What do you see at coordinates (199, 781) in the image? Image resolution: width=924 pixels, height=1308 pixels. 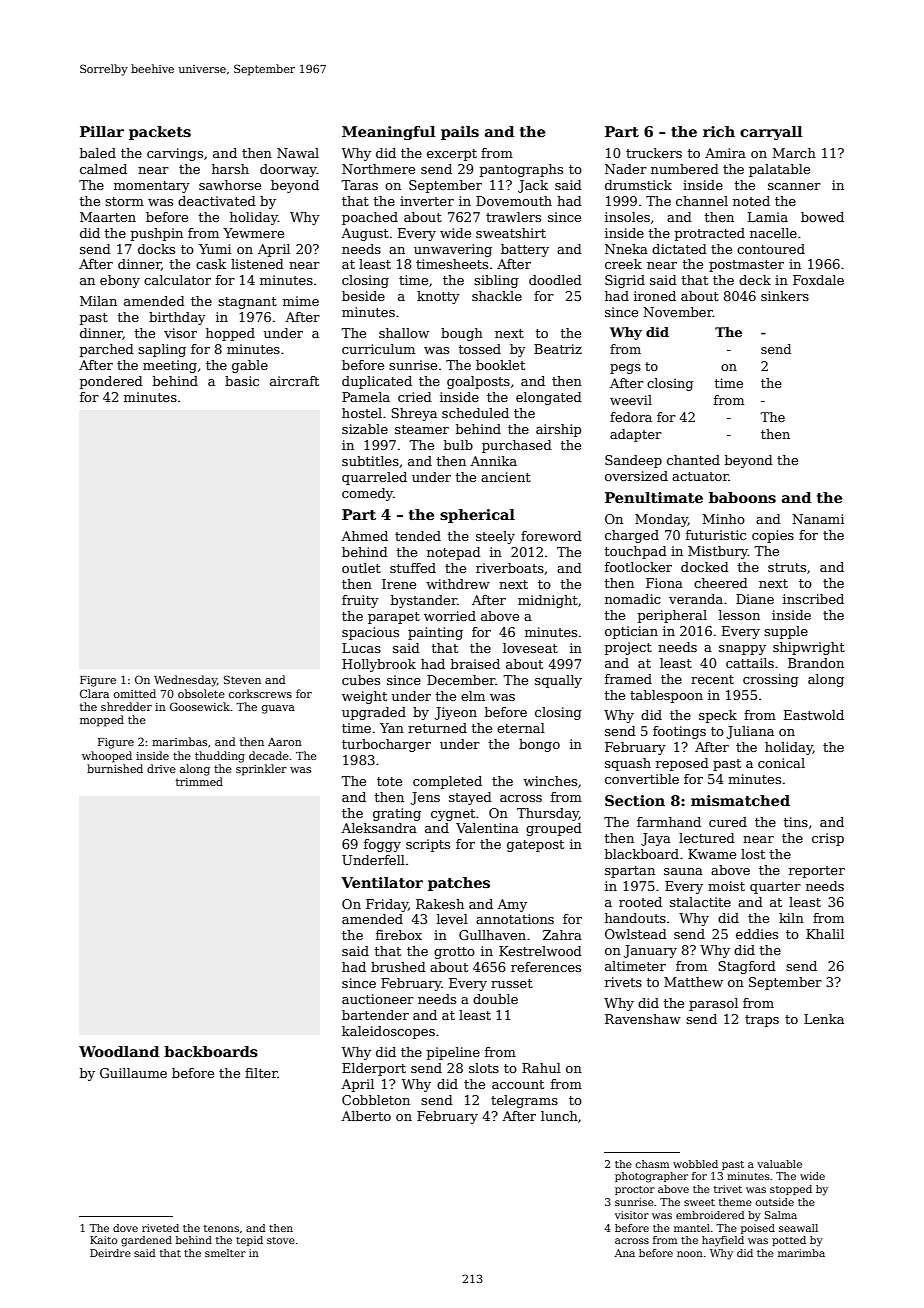 I see `trimmed` at bounding box center [199, 781].
